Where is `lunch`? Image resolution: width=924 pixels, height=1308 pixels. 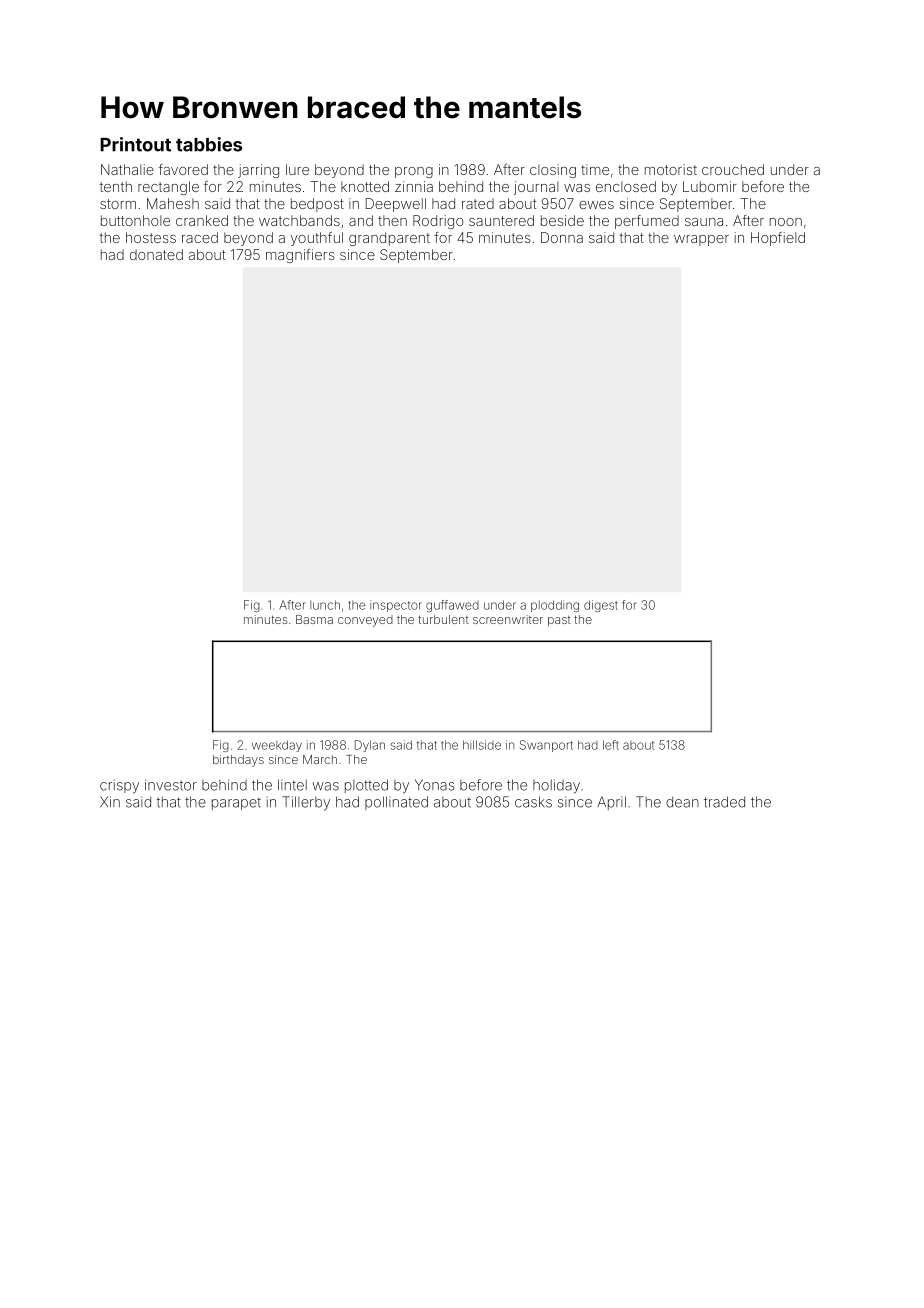 lunch is located at coordinates (325, 605).
